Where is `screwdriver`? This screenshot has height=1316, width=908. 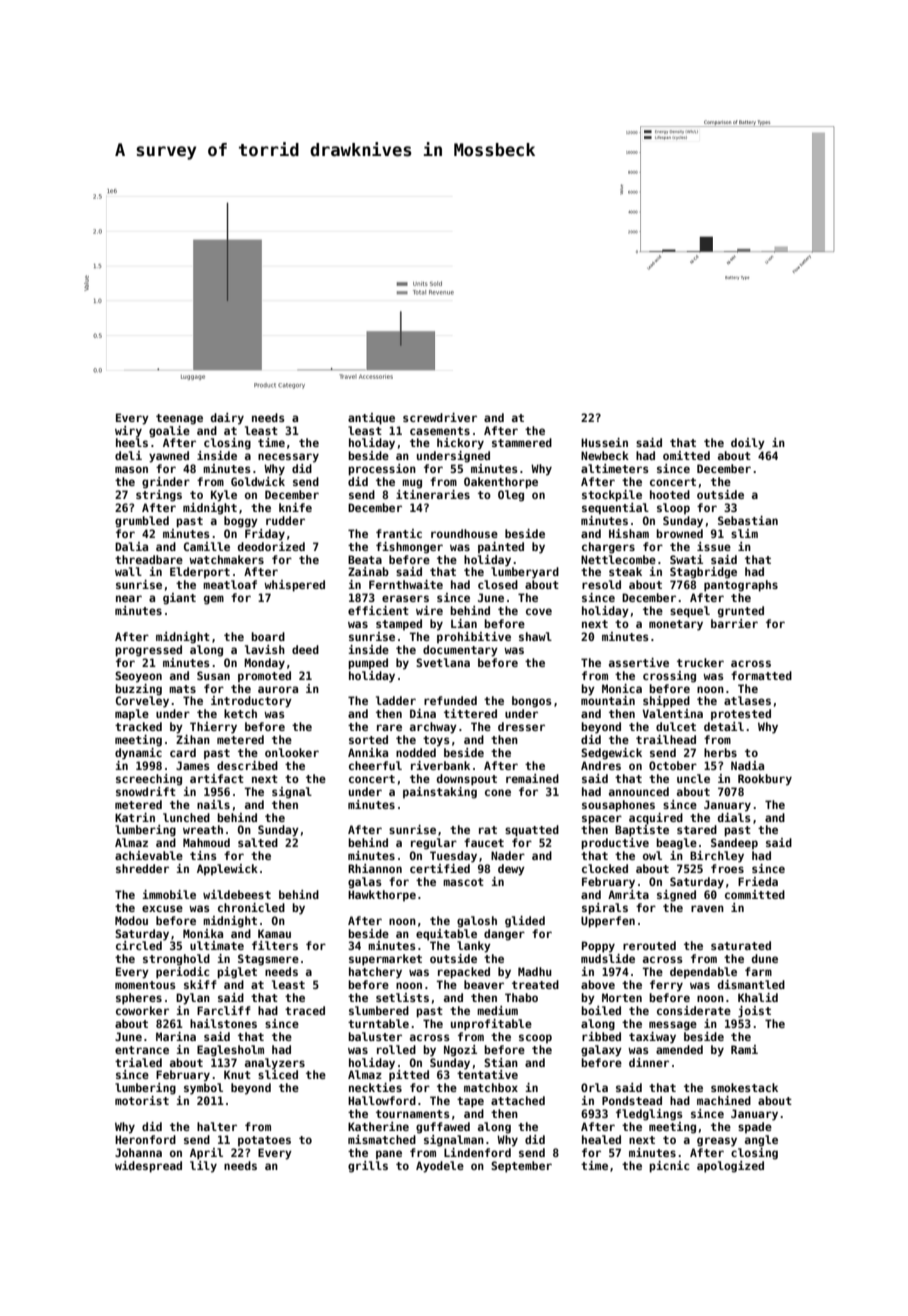
screwdriver is located at coordinates (440, 417).
